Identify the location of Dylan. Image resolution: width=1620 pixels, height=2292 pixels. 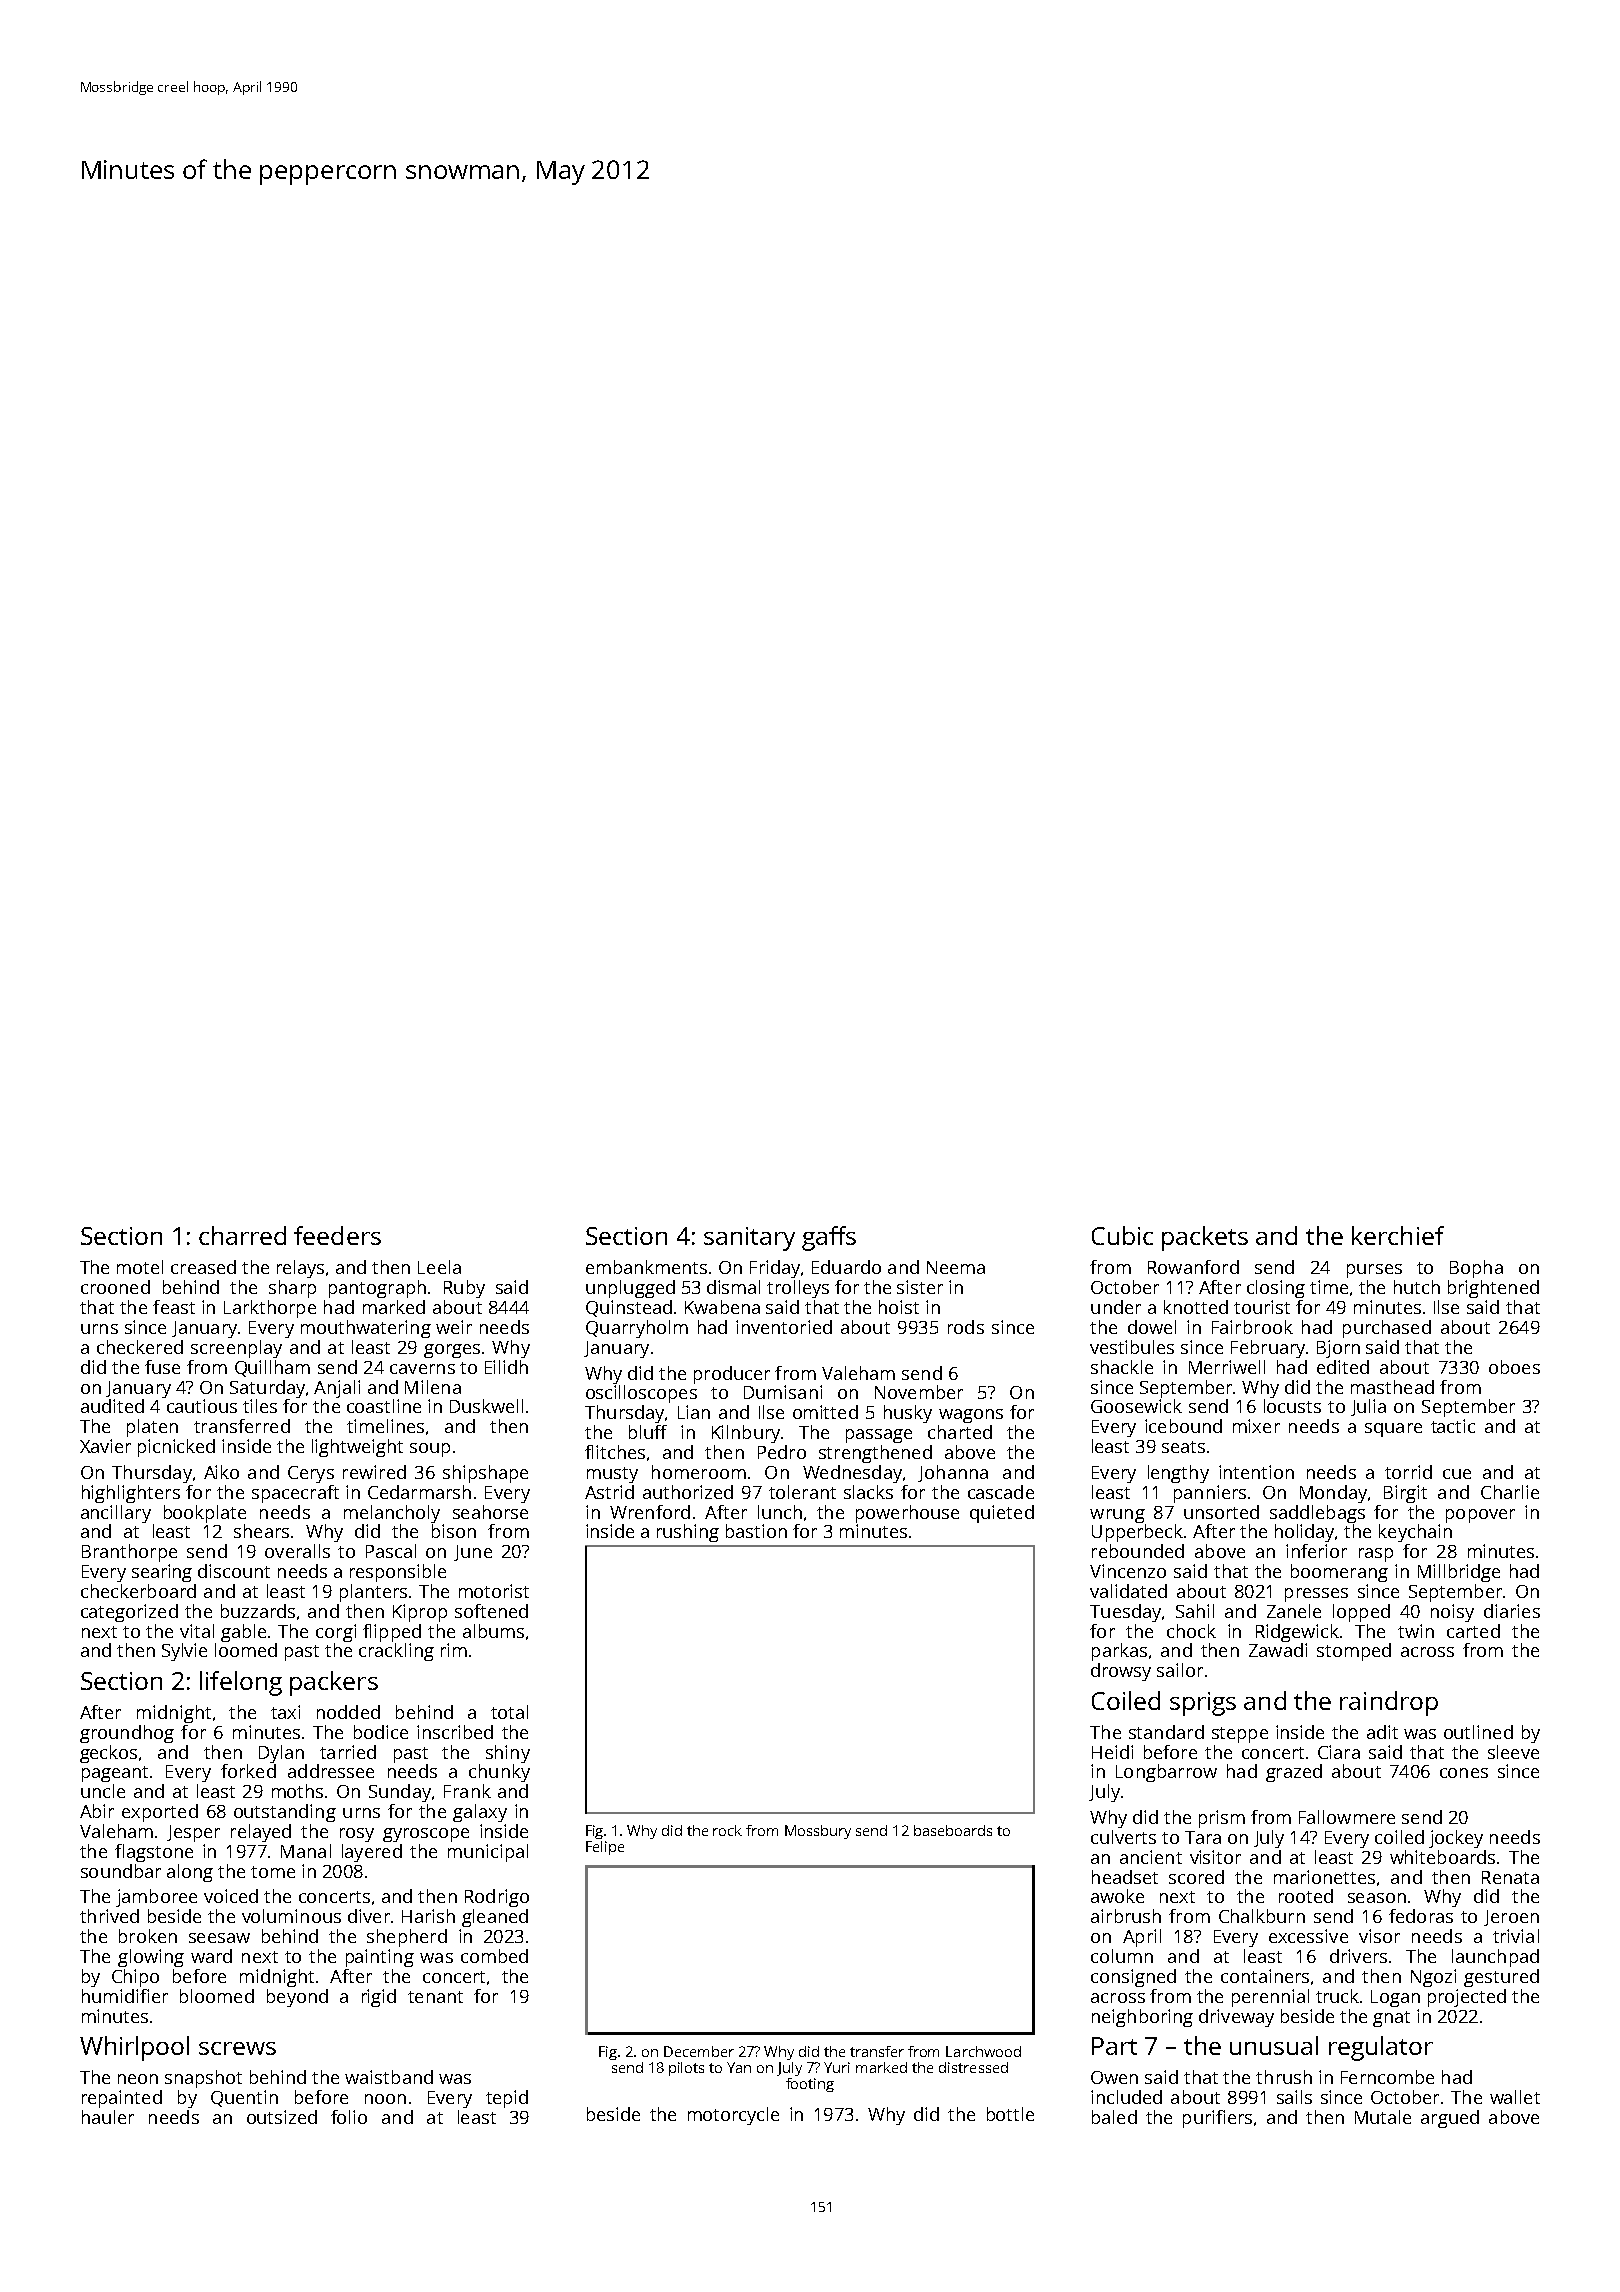
(281, 1754).
